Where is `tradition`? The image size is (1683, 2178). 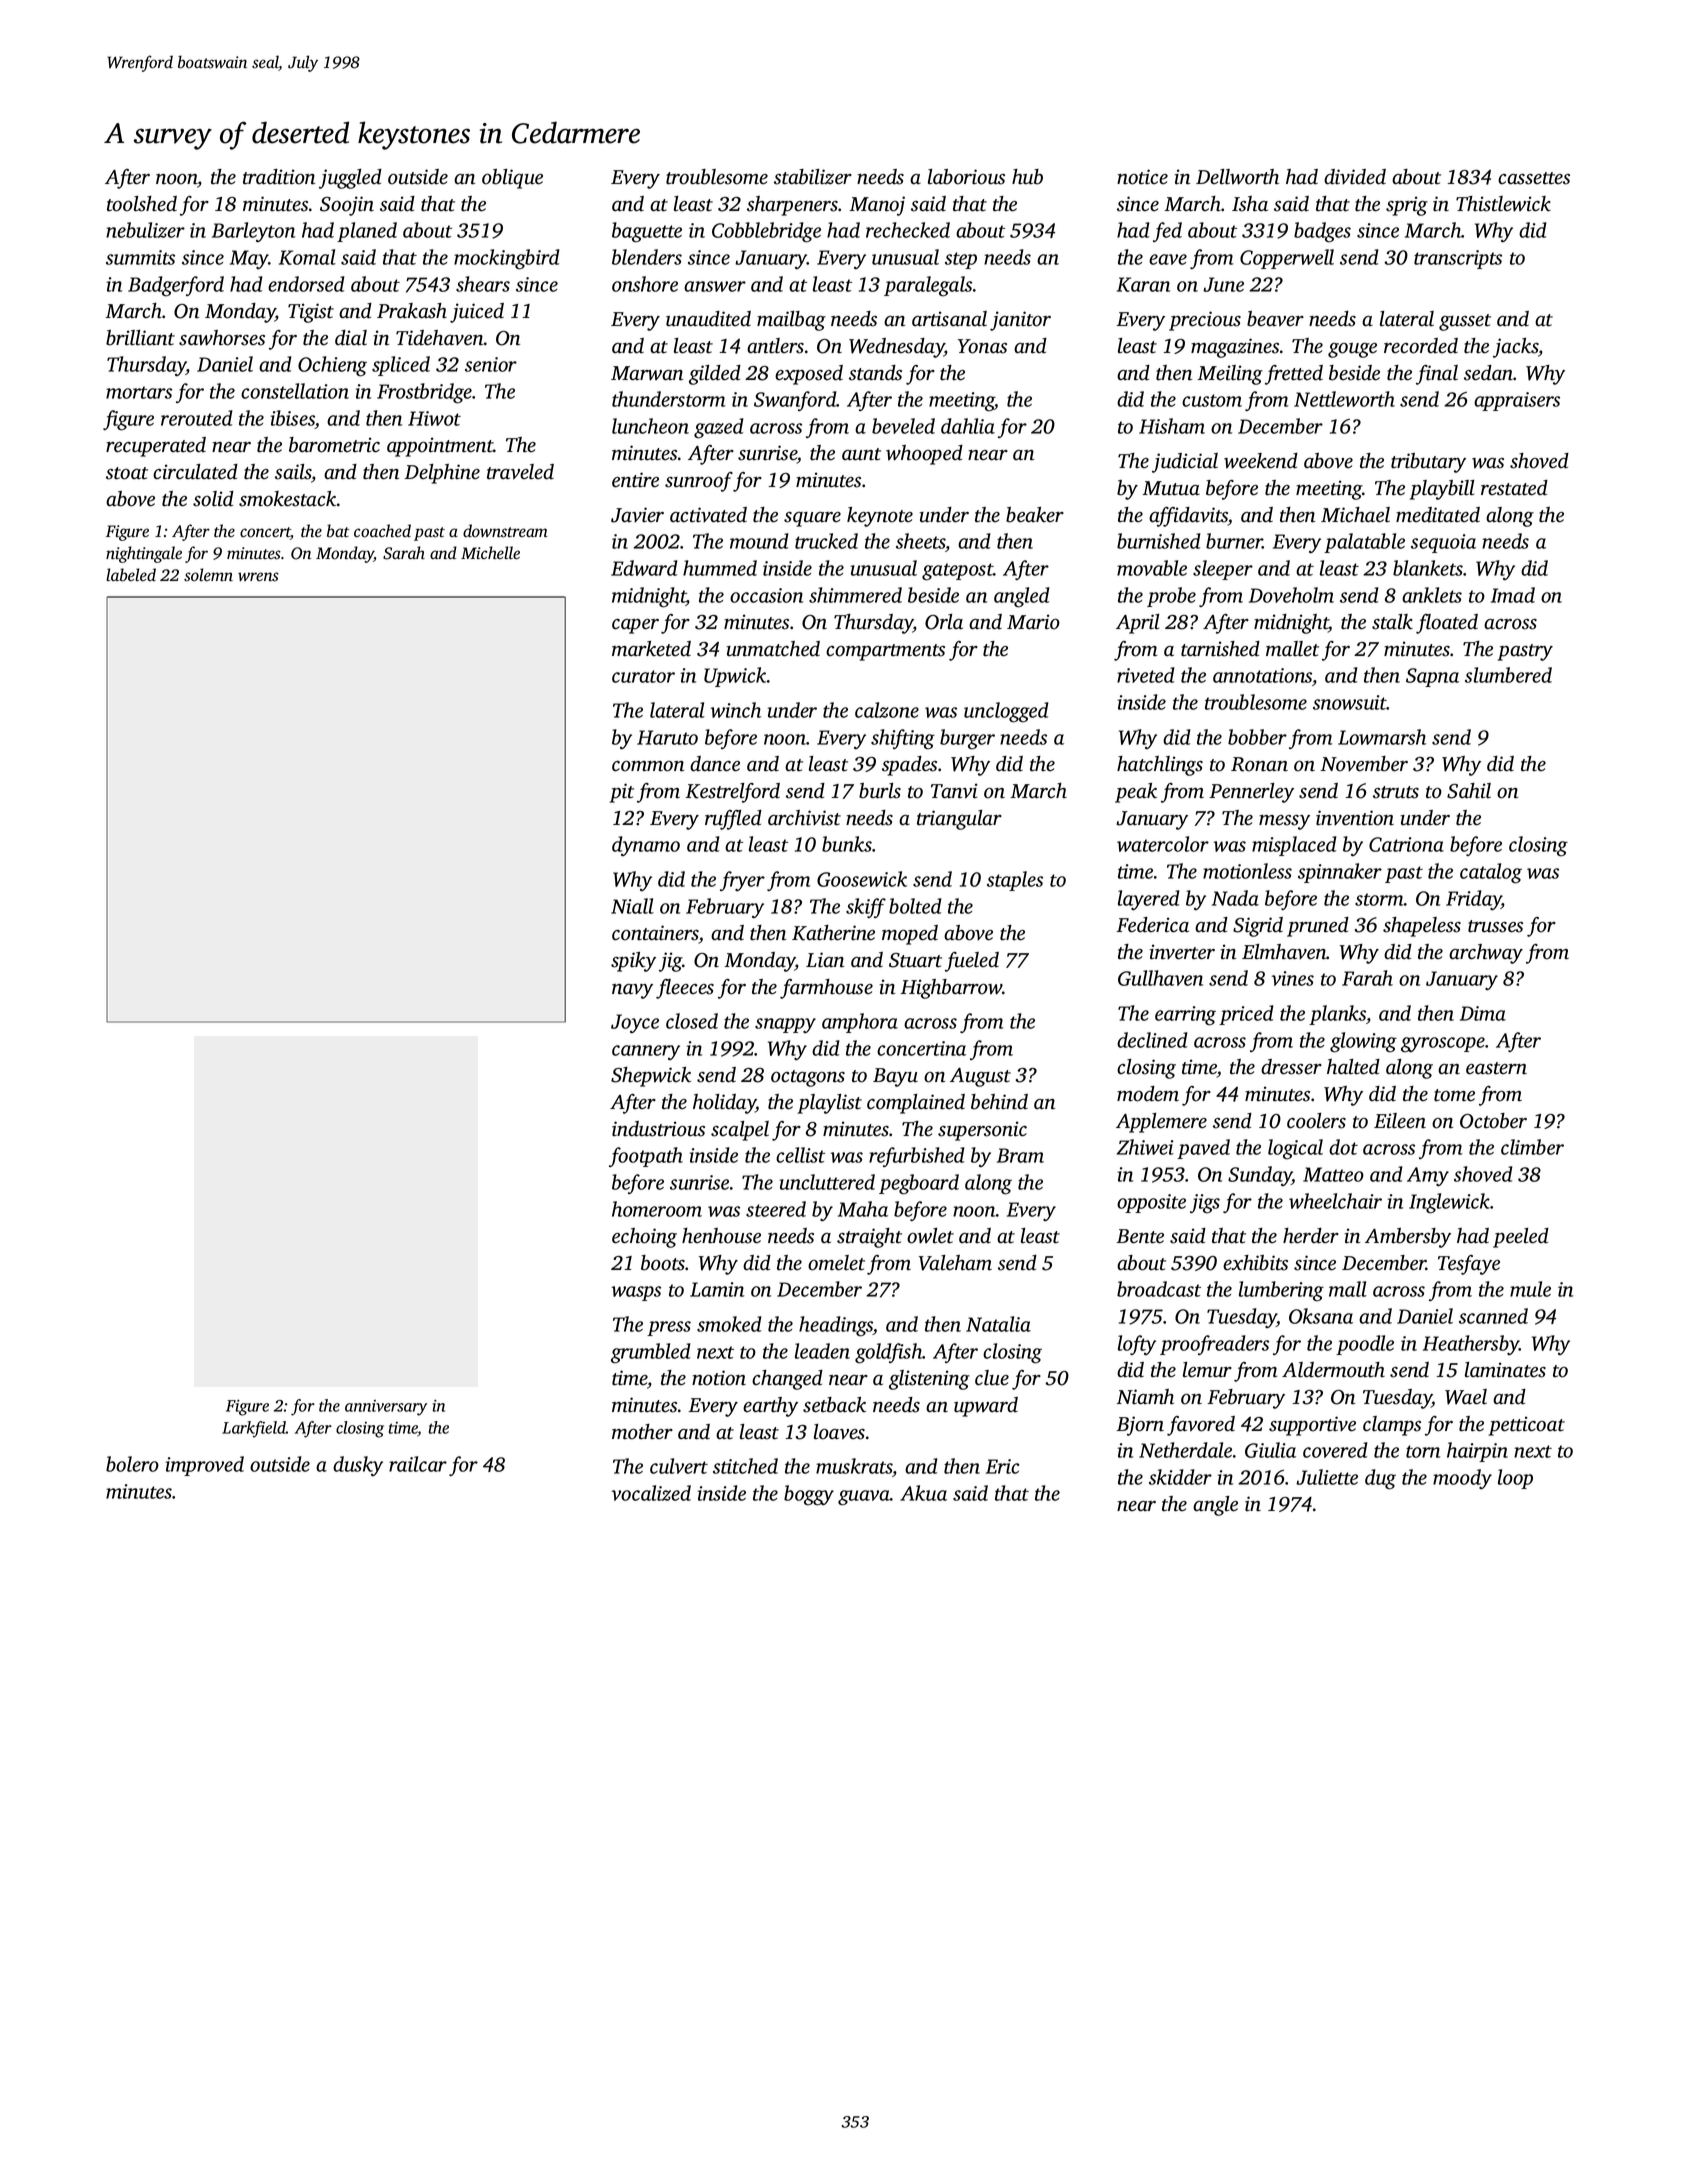
tradition is located at coordinates (279, 177).
